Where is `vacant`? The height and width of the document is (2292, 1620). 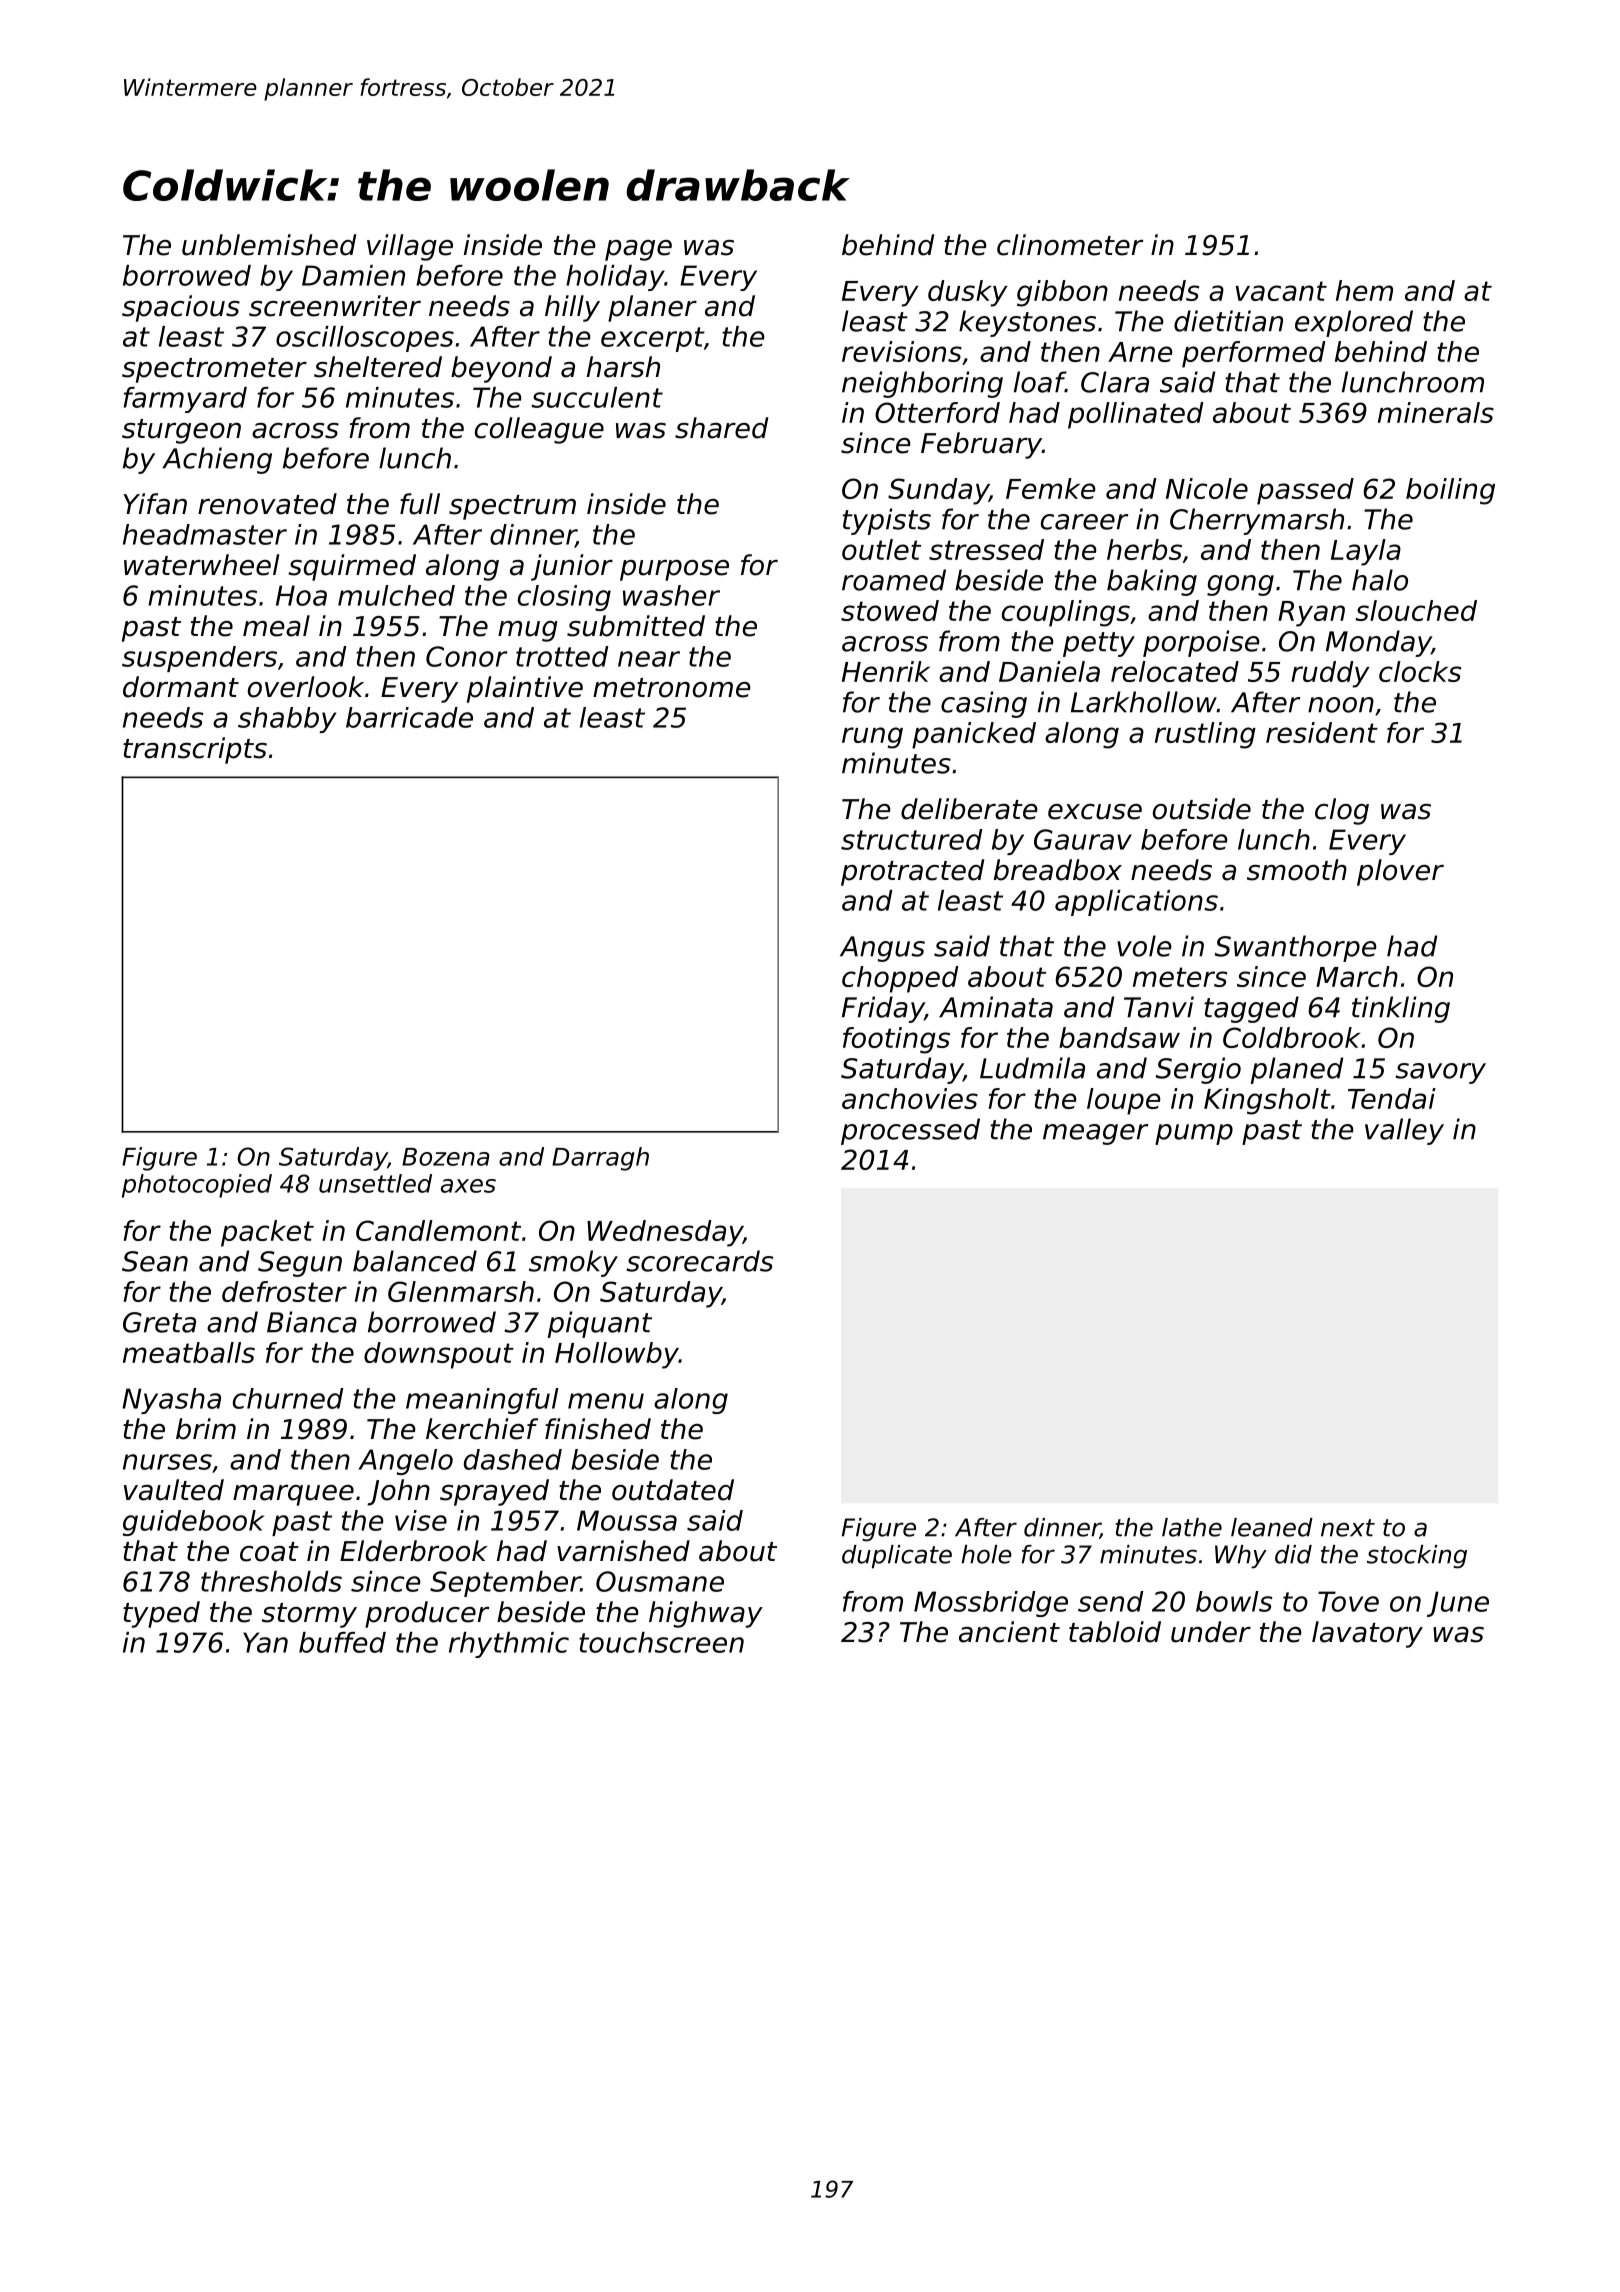 vacant is located at coordinates (1281, 291).
